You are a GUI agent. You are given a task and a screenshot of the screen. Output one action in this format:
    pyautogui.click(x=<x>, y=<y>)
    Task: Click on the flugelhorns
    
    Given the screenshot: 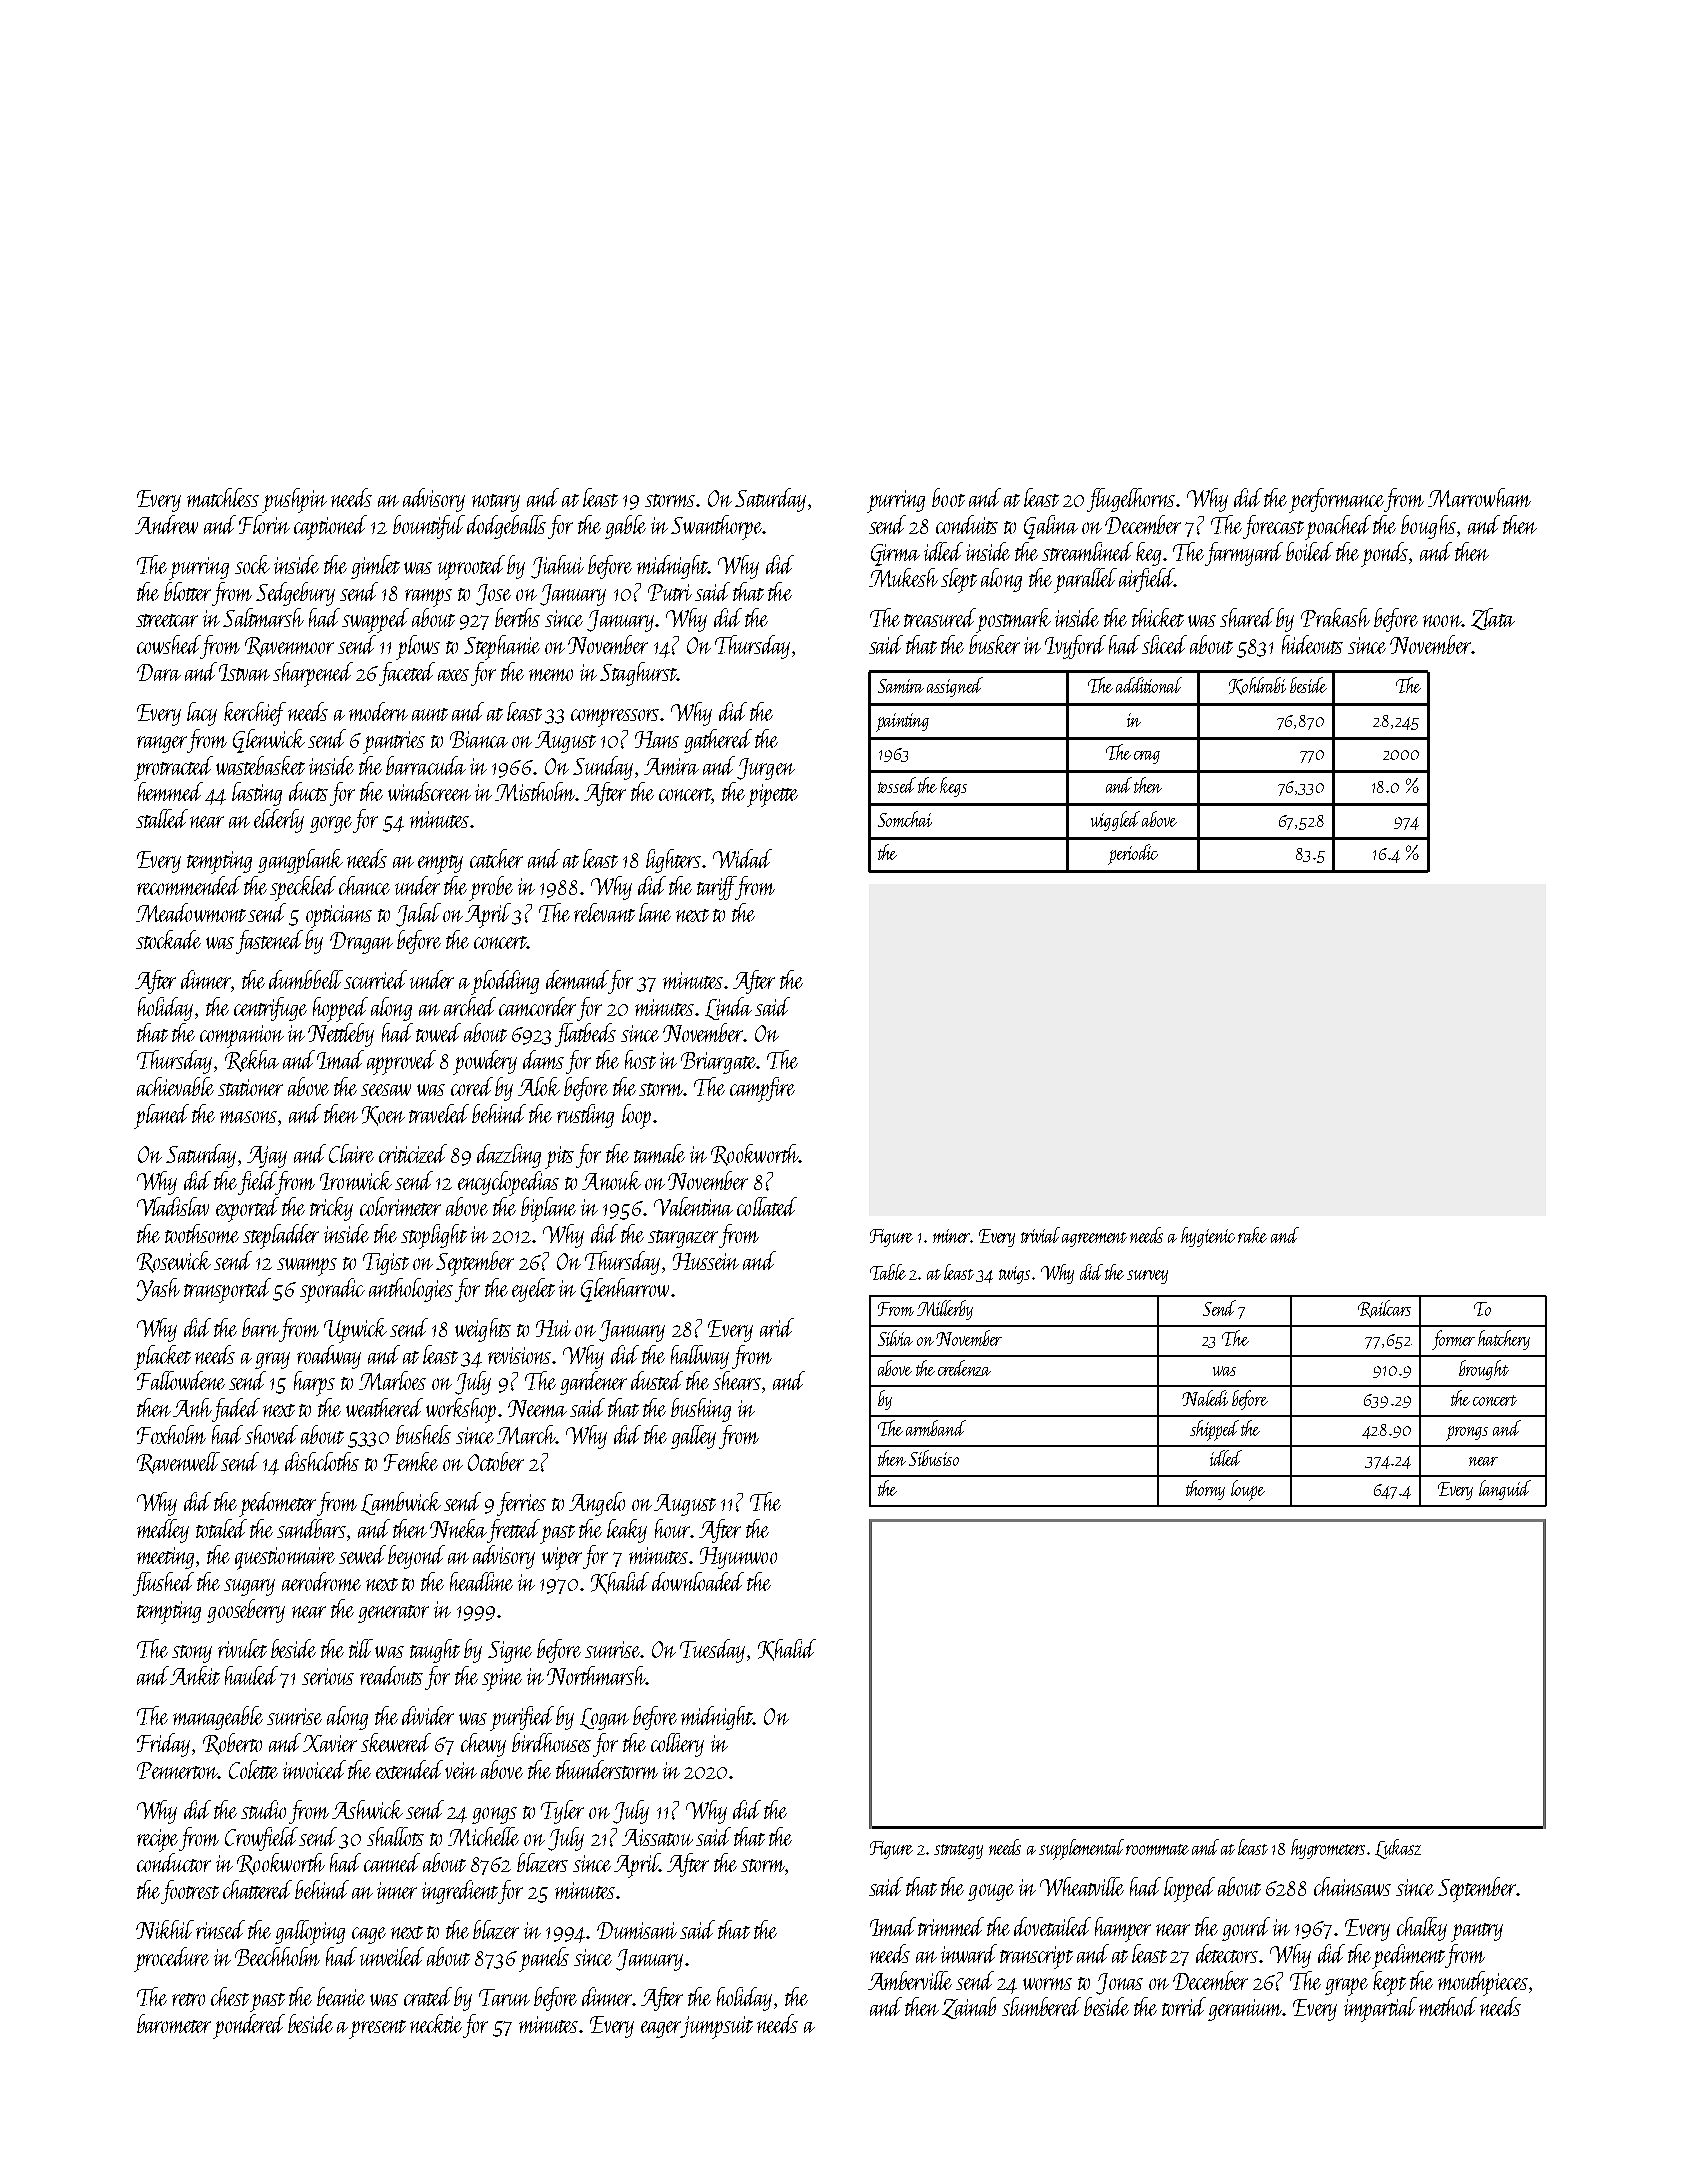 What is the action you would take?
    pyautogui.click(x=1131, y=500)
